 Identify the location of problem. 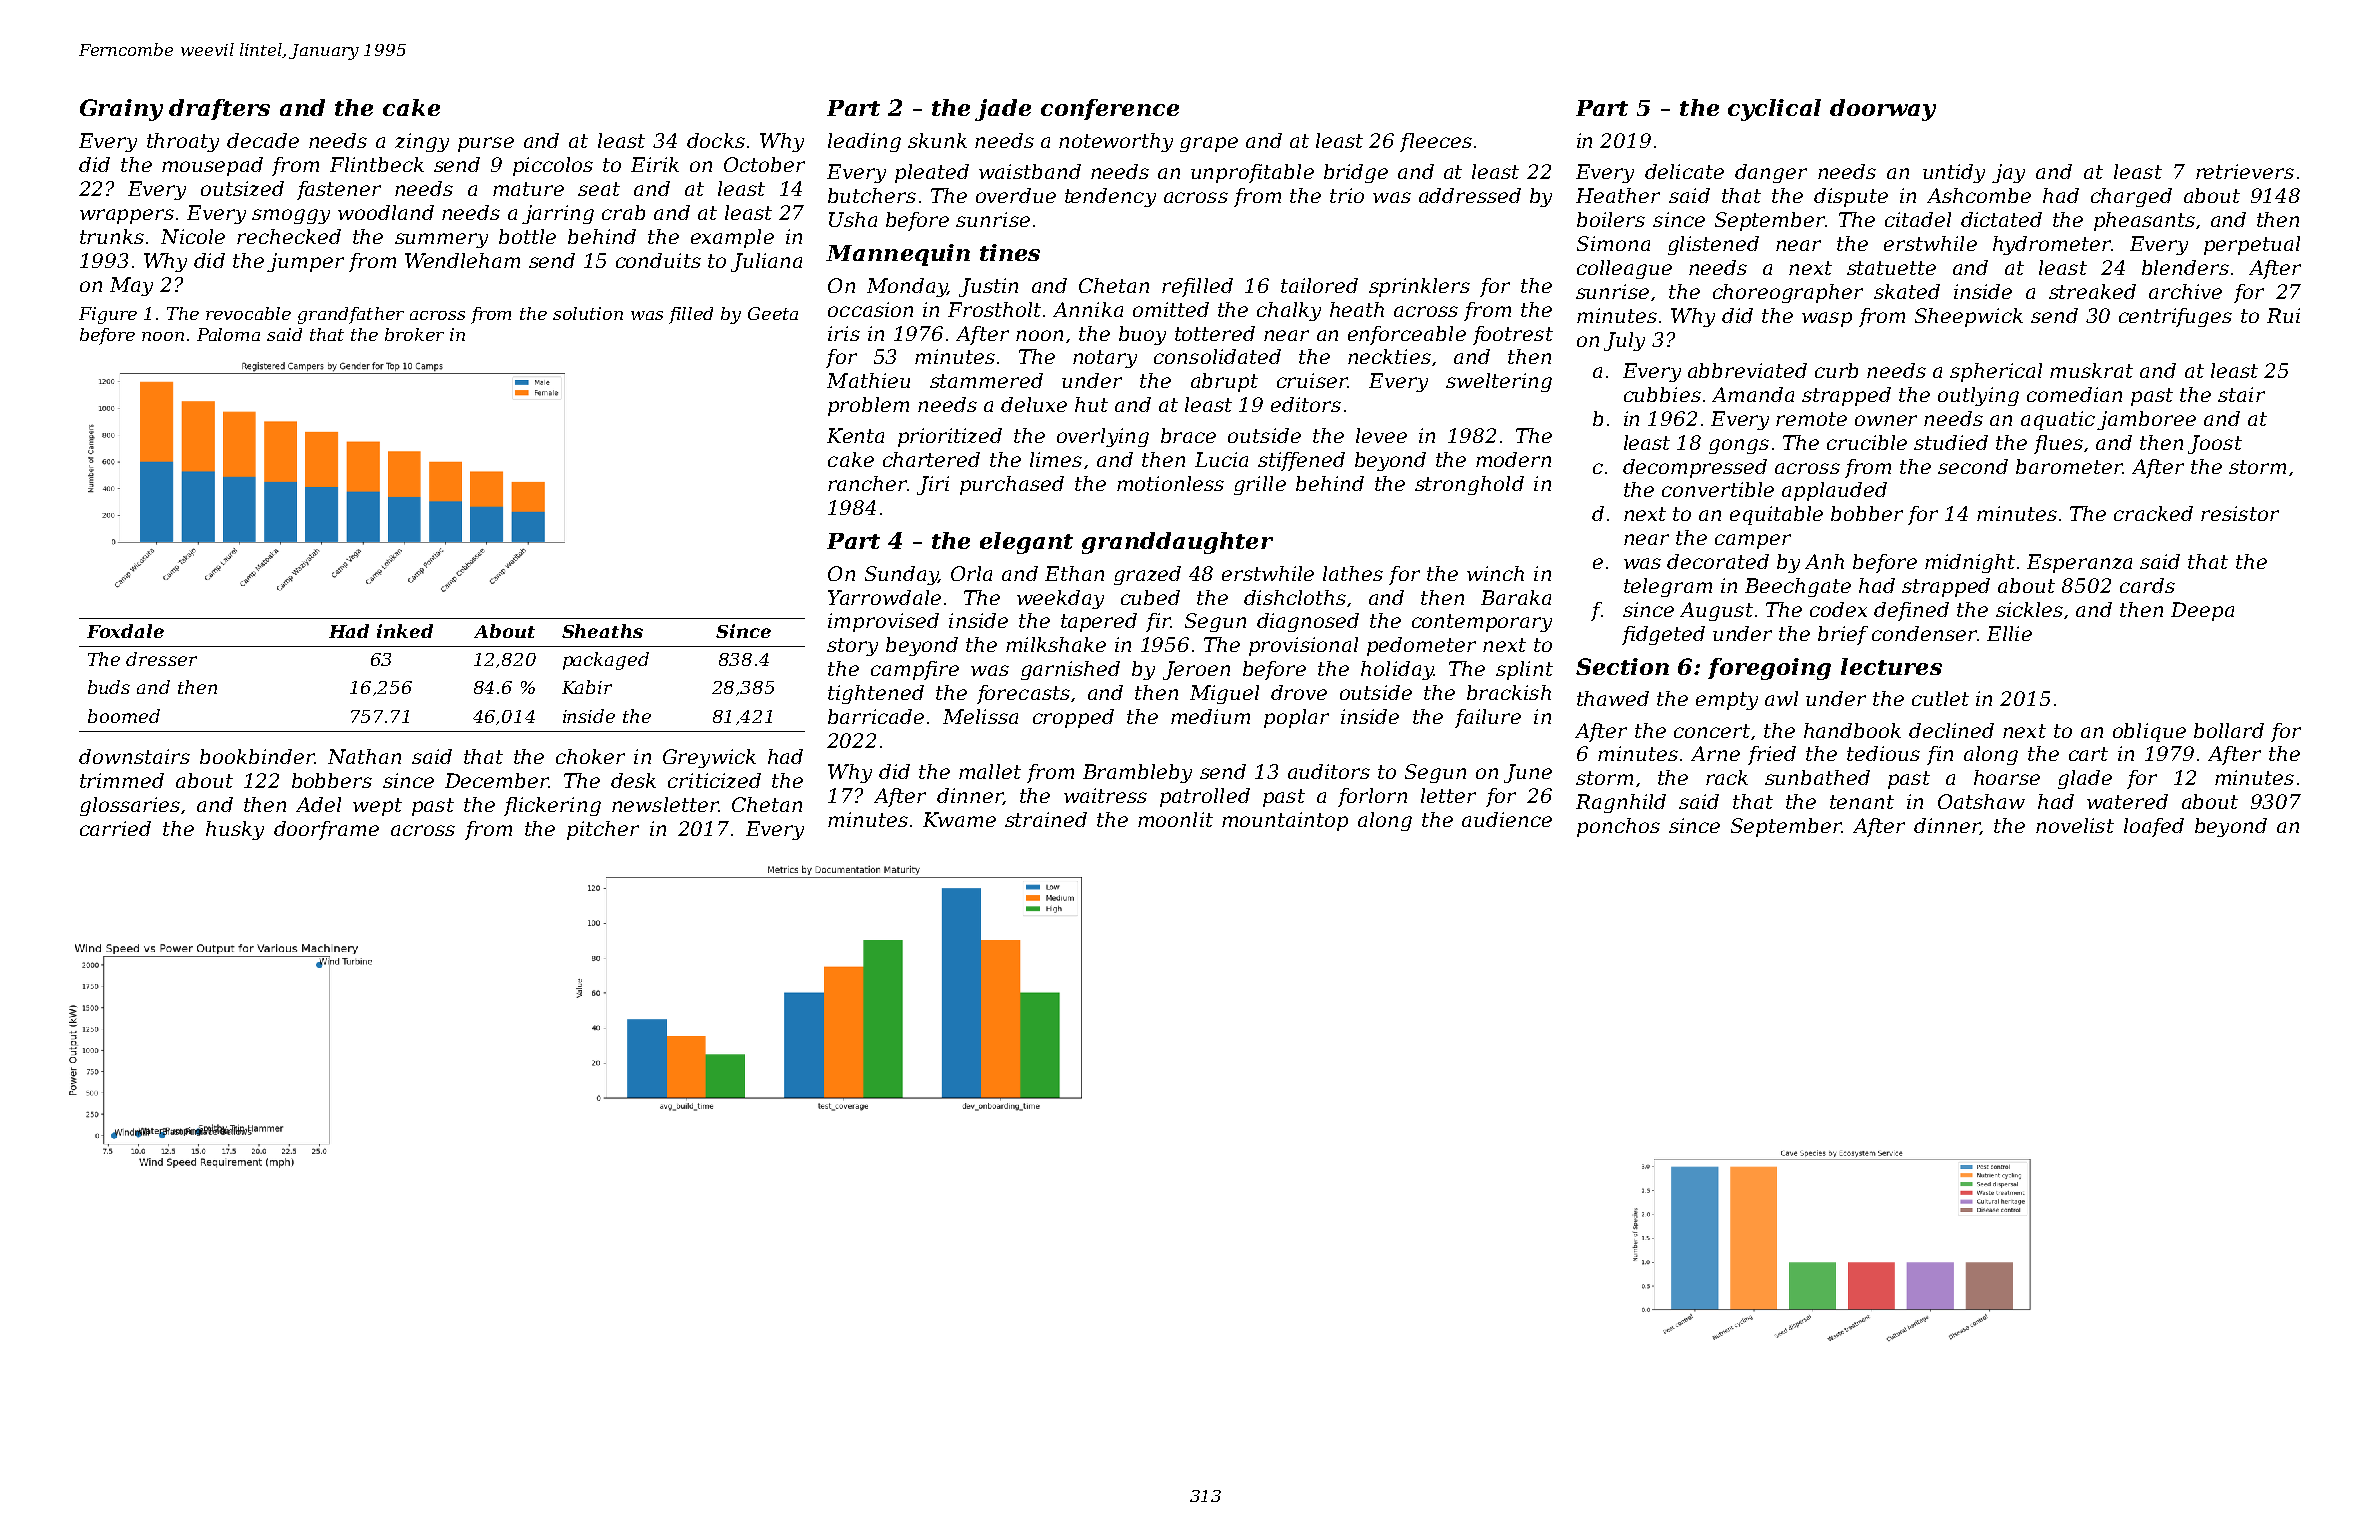
(868, 406).
